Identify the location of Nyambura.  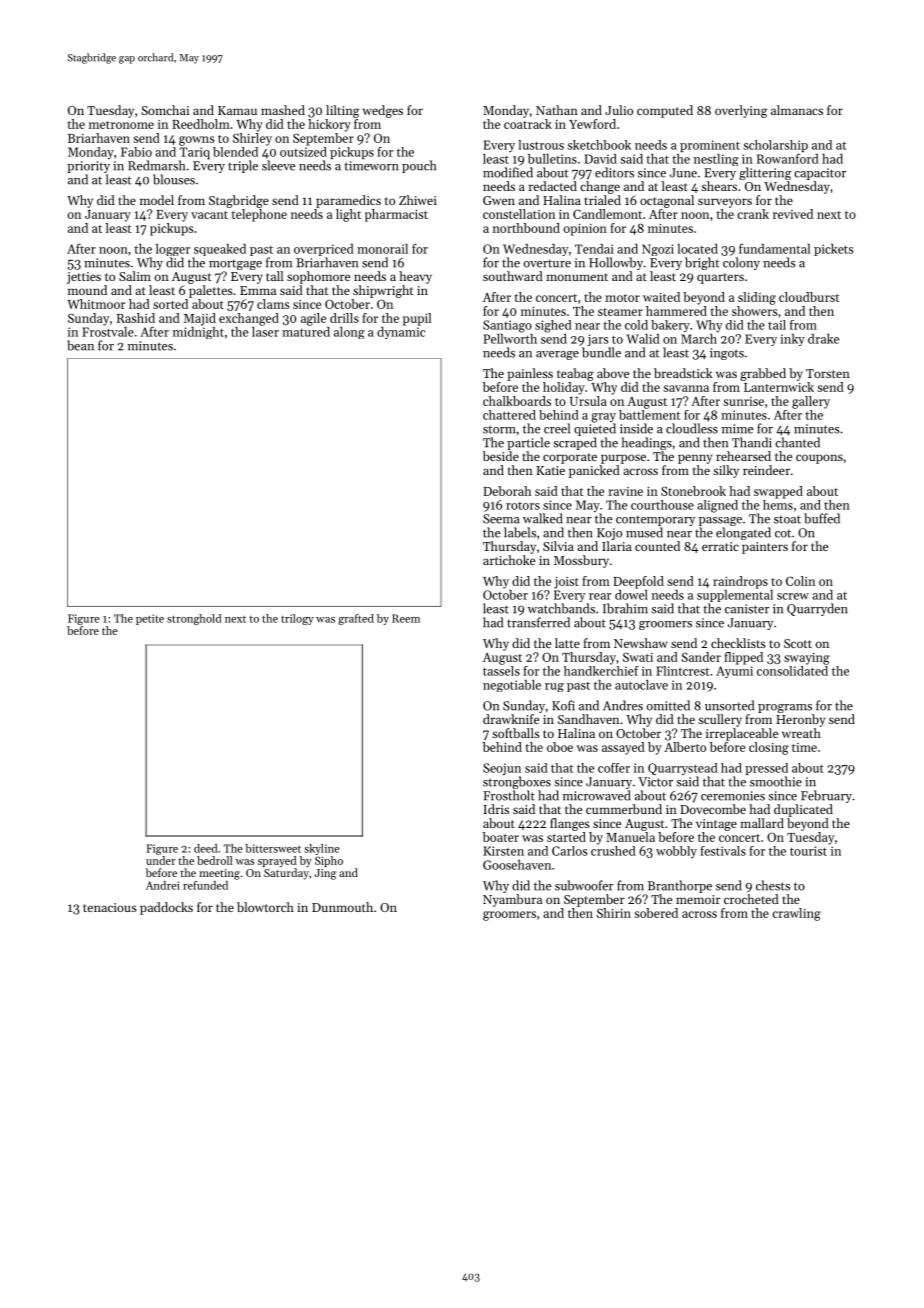
(512, 900).
